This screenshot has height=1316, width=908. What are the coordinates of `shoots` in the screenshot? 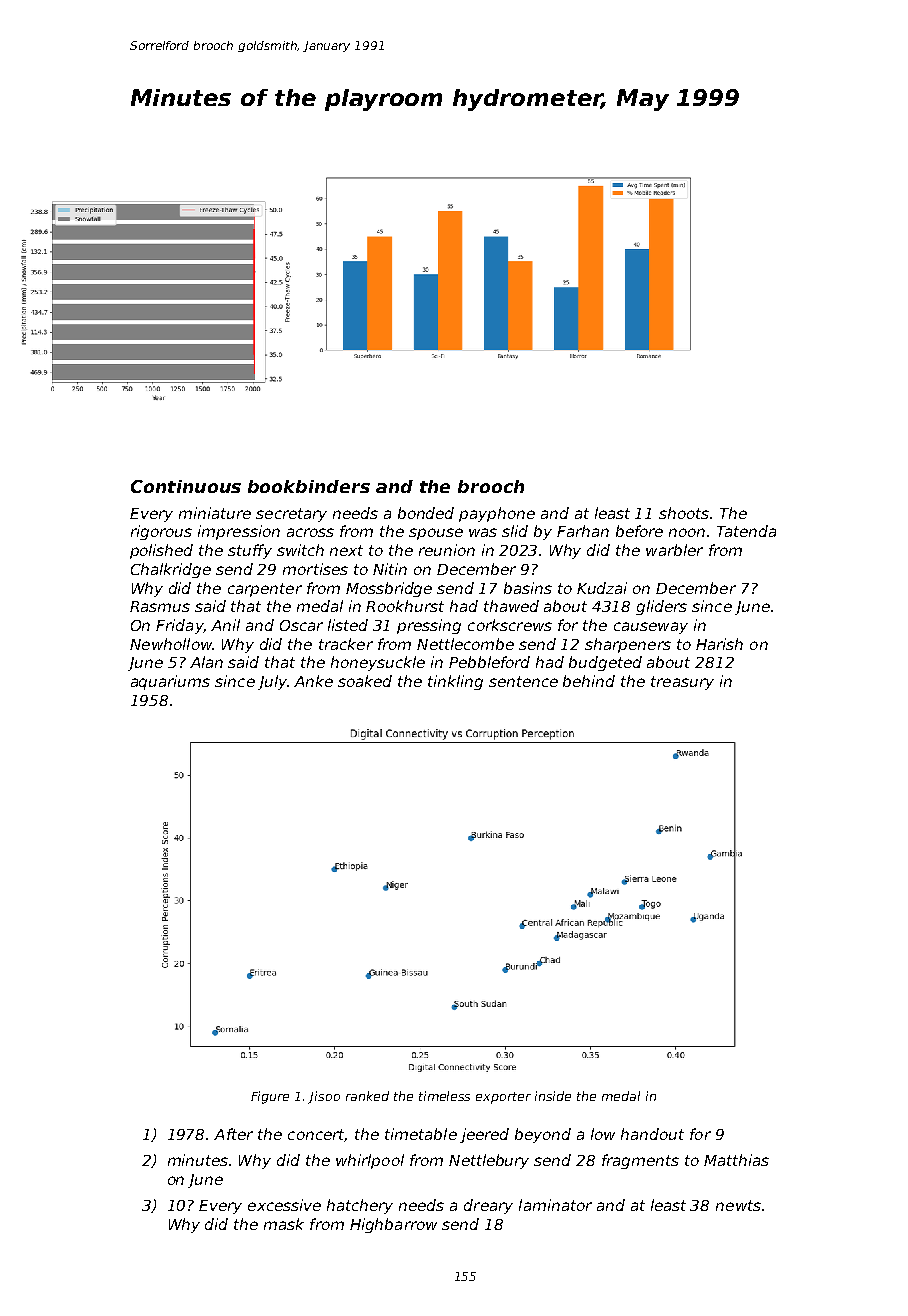 It's located at (684, 513).
